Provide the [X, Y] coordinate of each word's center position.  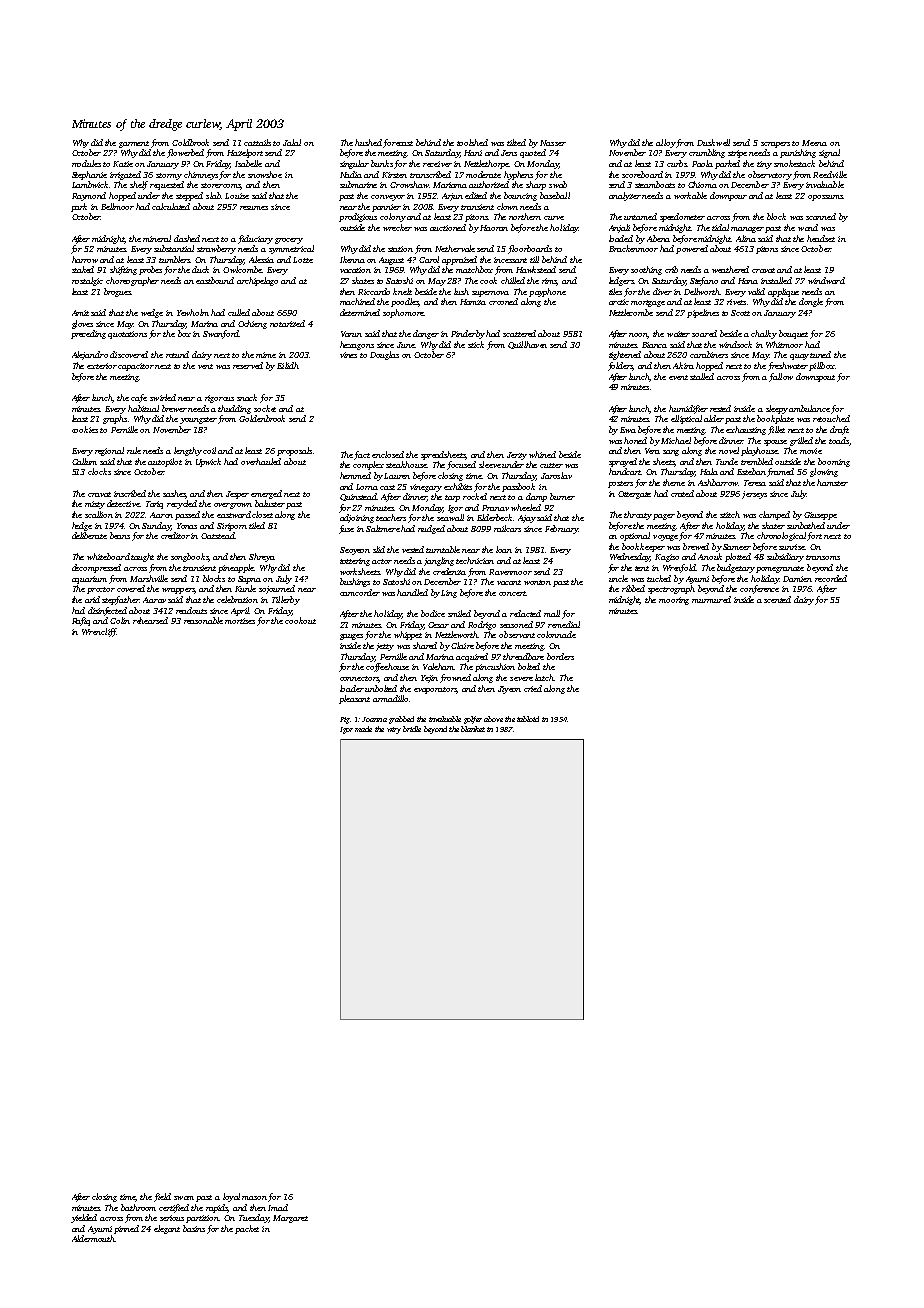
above [493, 719]
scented [777, 599]
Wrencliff [99, 632]
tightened [625, 355]
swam [184, 1198]
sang [671, 453]
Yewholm [193, 312]
